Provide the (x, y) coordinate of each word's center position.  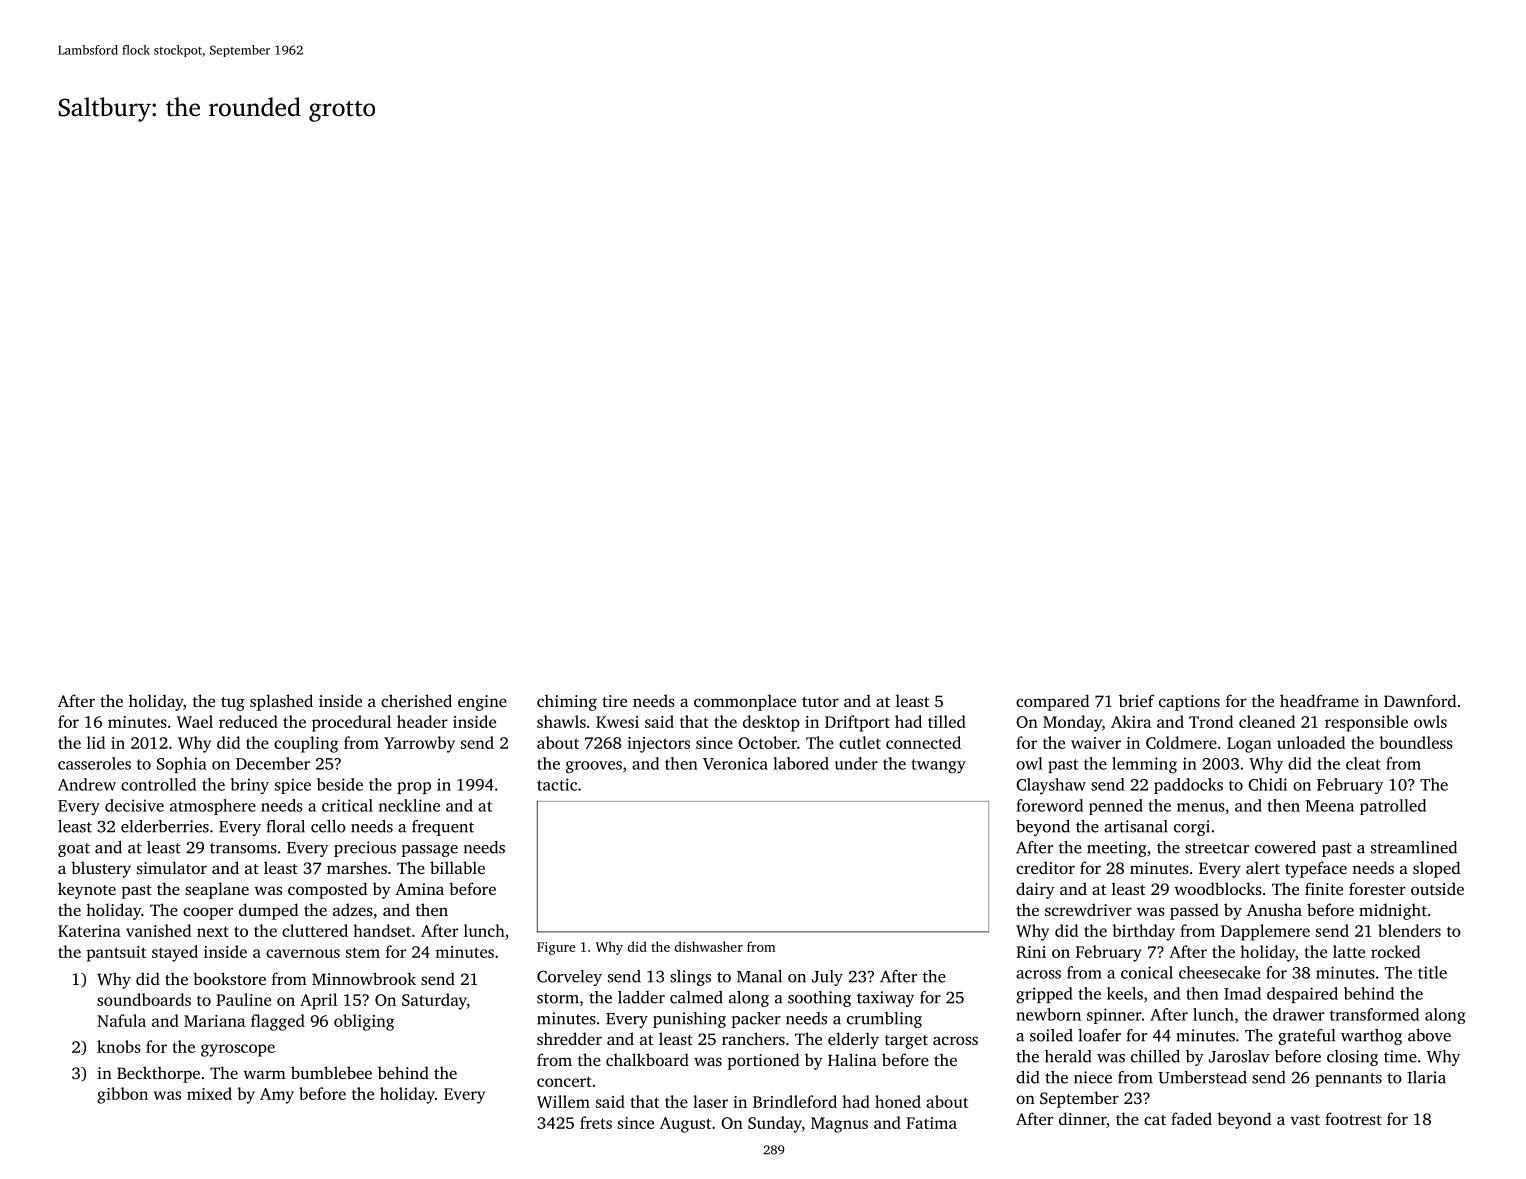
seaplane (217, 890)
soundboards (144, 999)
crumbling (884, 1020)
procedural (351, 723)
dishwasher (708, 946)
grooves (594, 767)
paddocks (1188, 786)
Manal (759, 976)
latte (1349, 951)
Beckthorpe (158, 1074)
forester (1377, 888)
